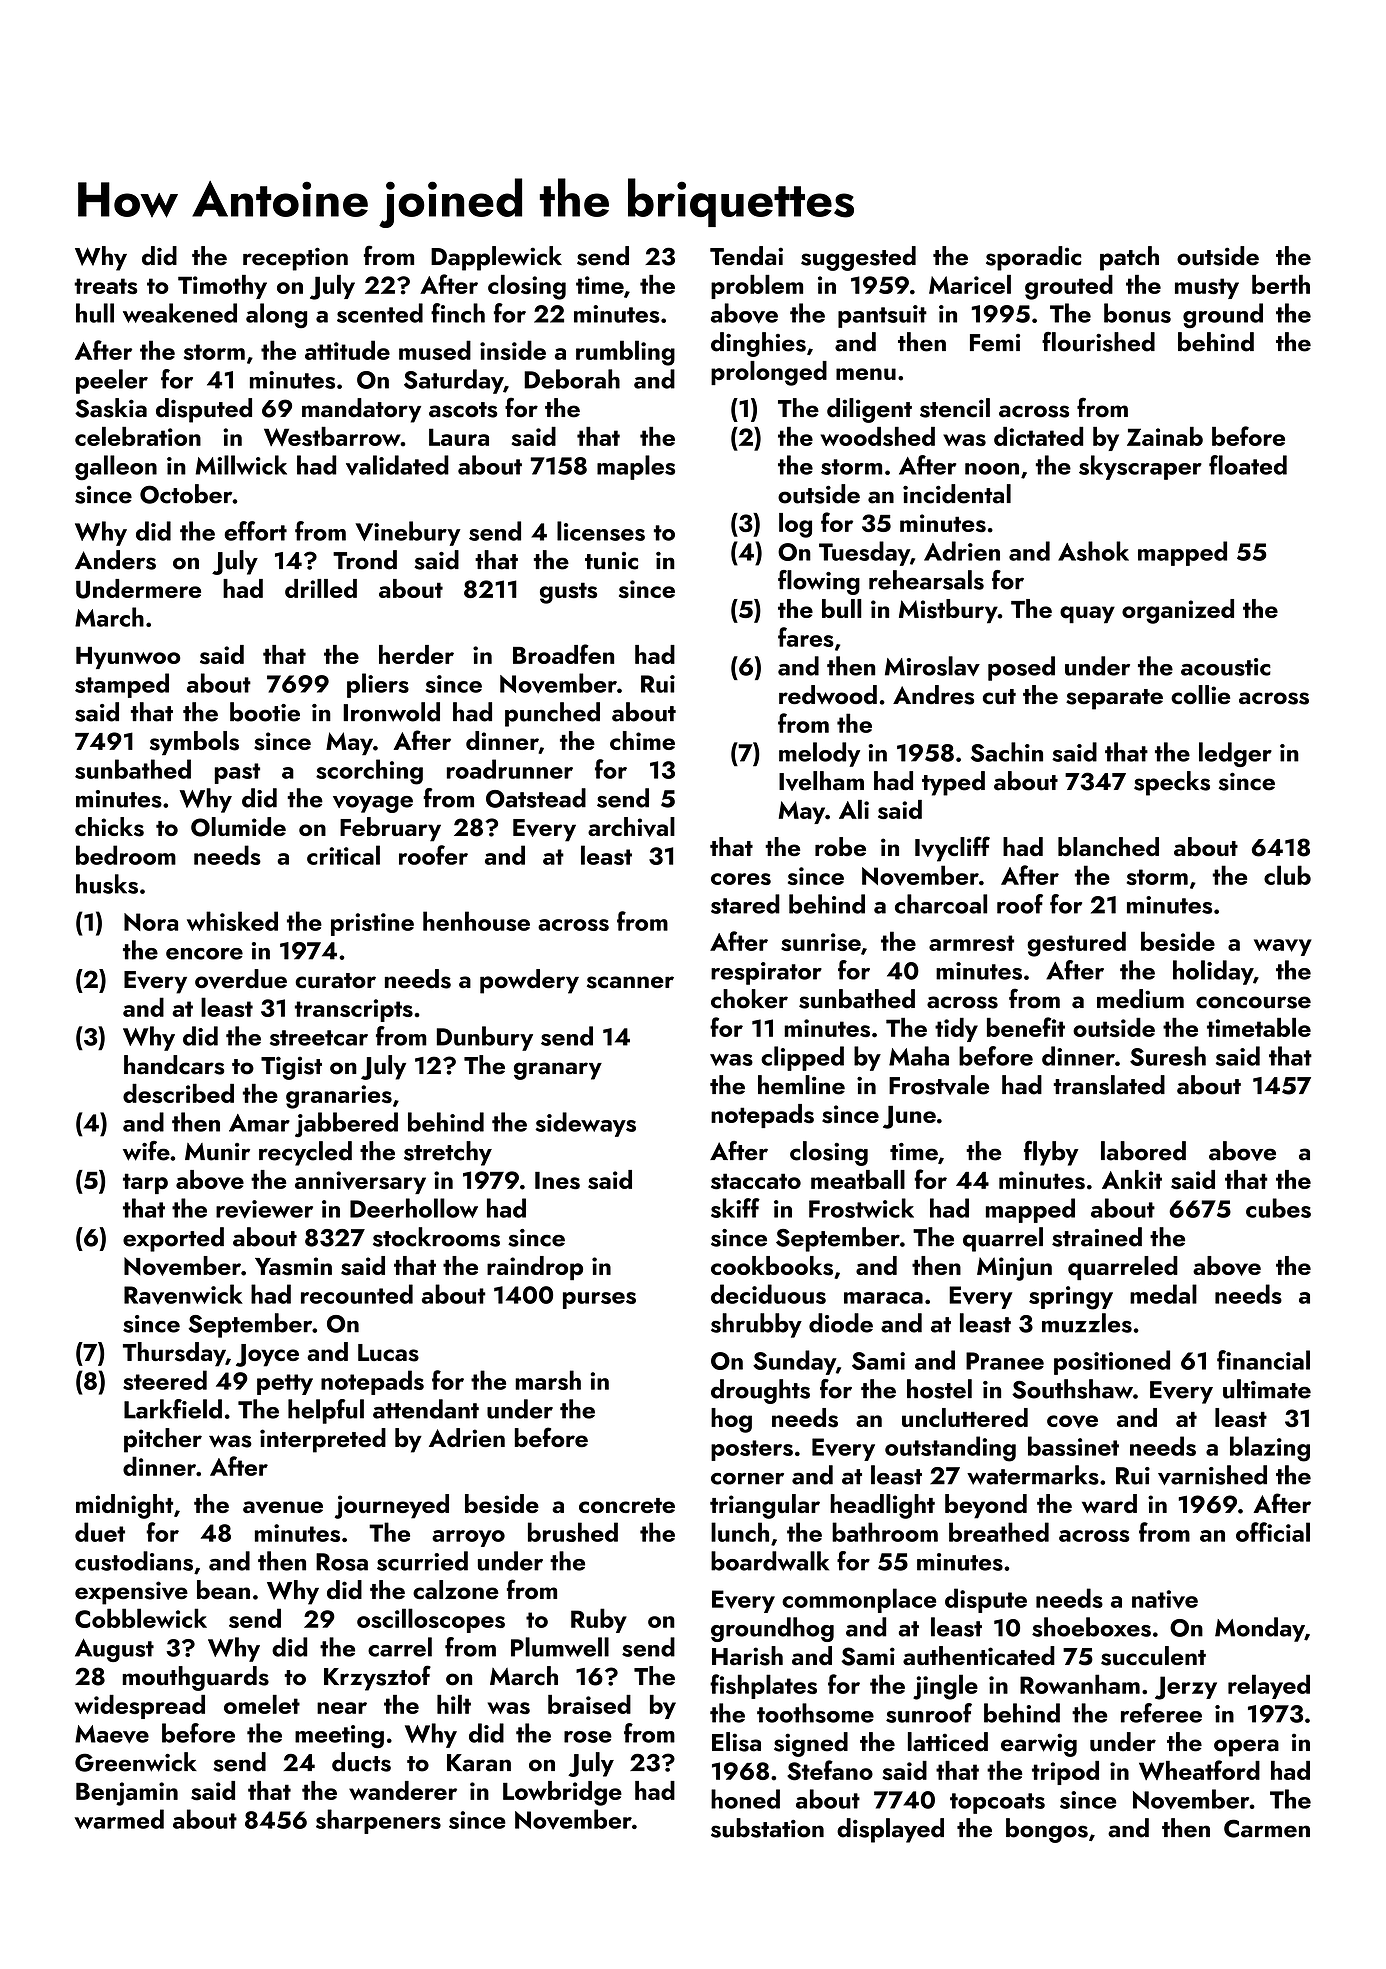  I want to click on substation, so click(767, 1828).
